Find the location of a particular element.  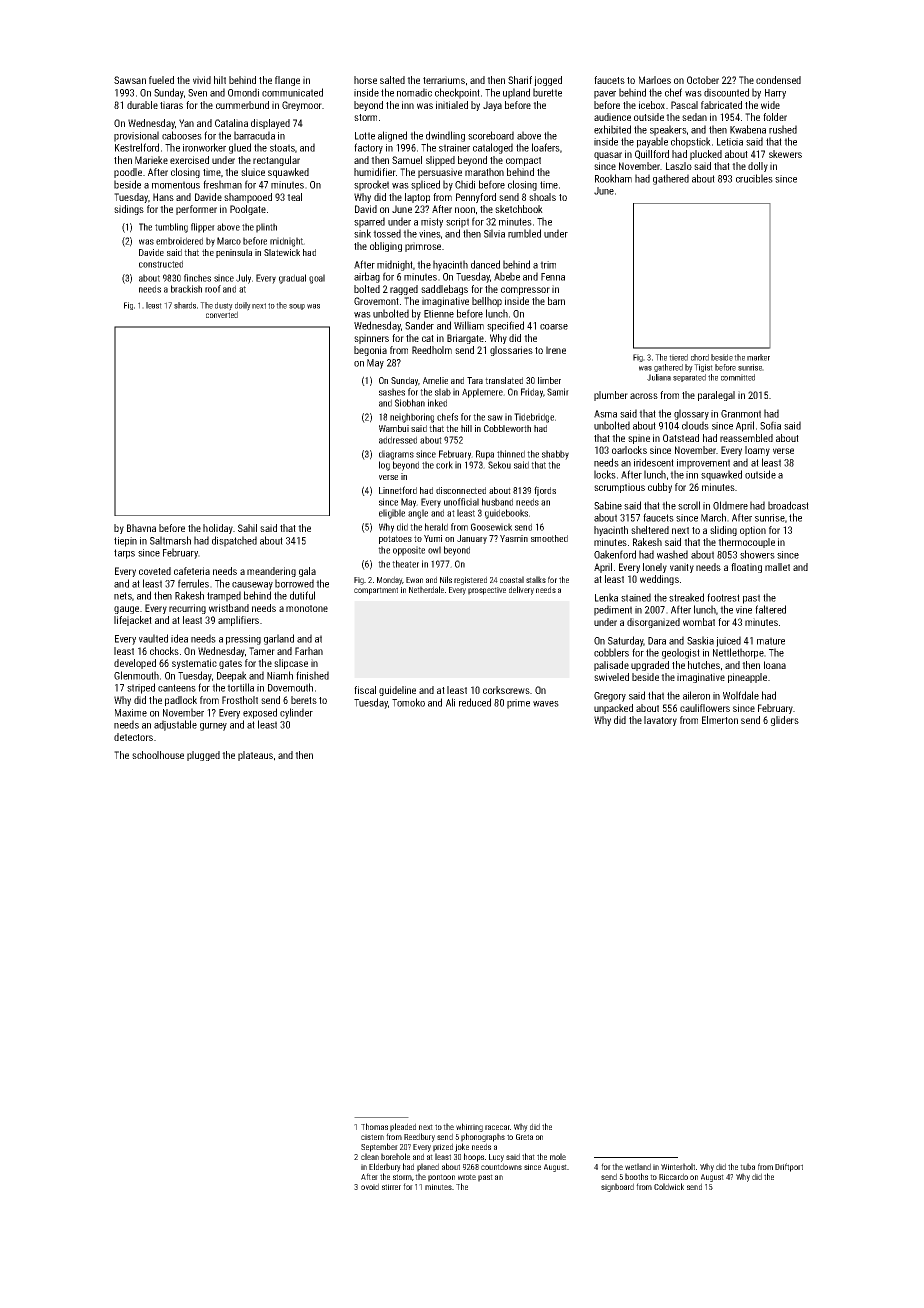

tarps is located at coordinates (124, 554).
